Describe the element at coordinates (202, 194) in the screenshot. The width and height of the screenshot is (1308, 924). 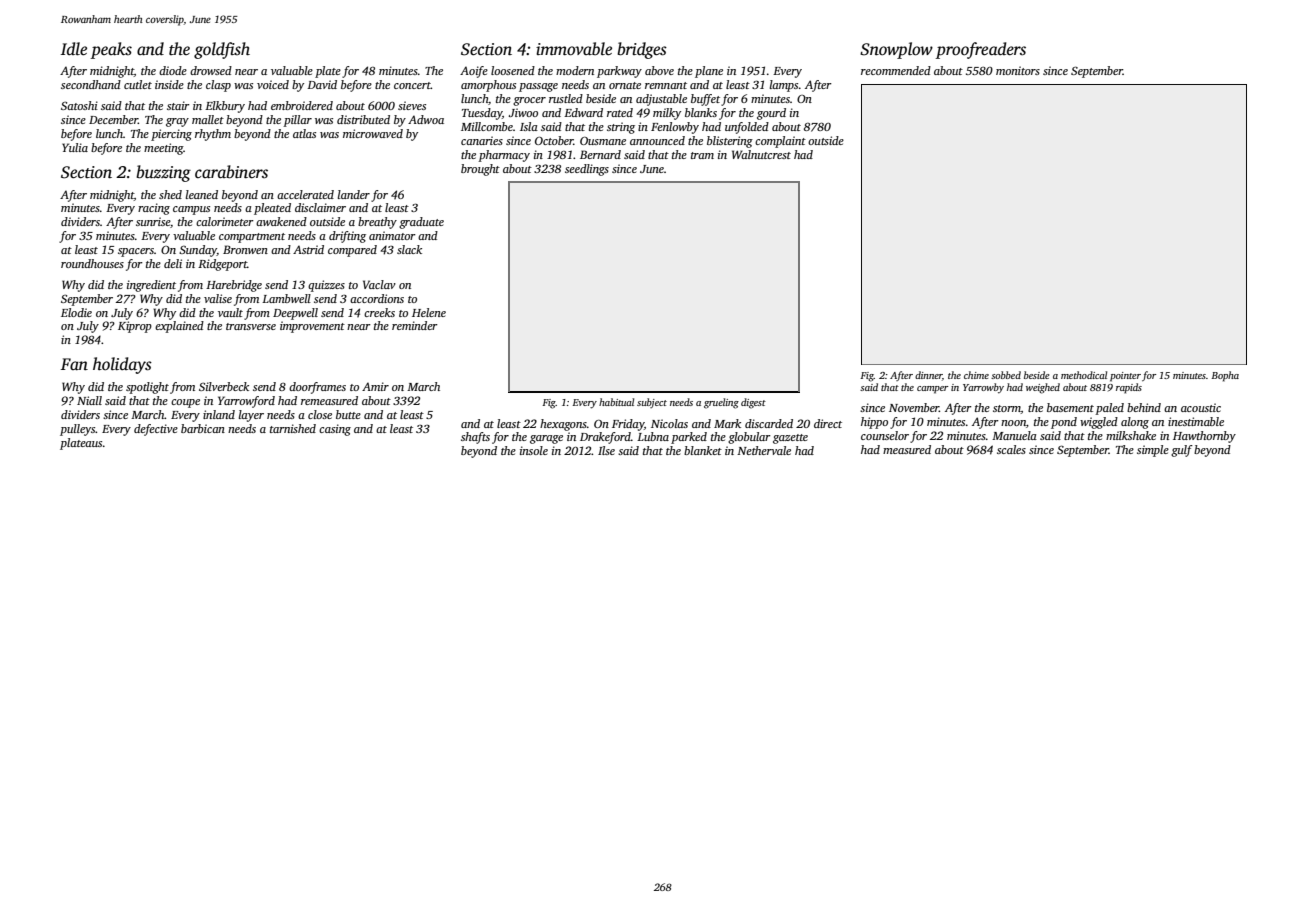
I see `leaned` at that location.
